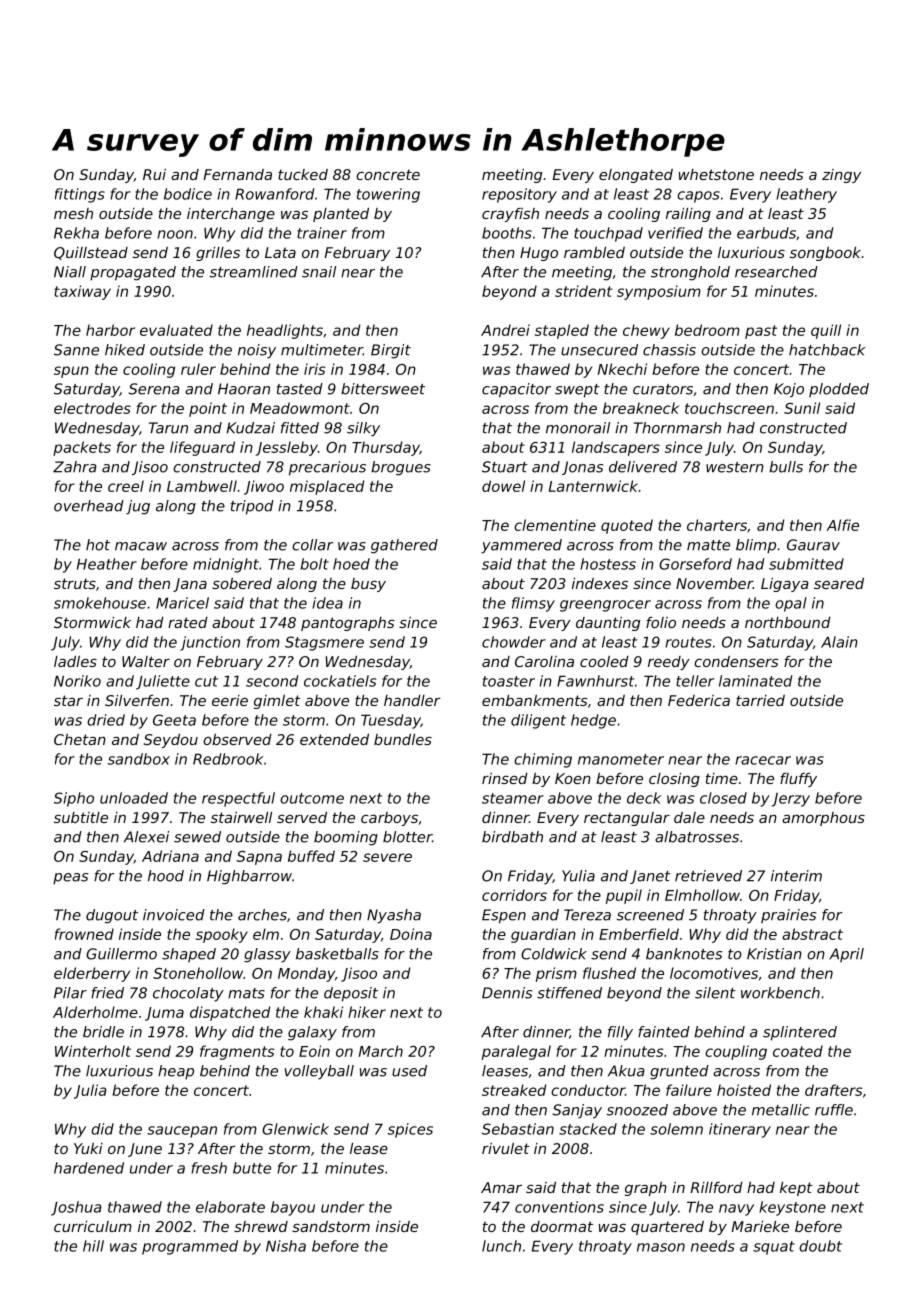 The image size is (924, 1308). What do you see at coordinates (93, 1246) in the page?
I see `hill` at bounding box center [93, 1246].
